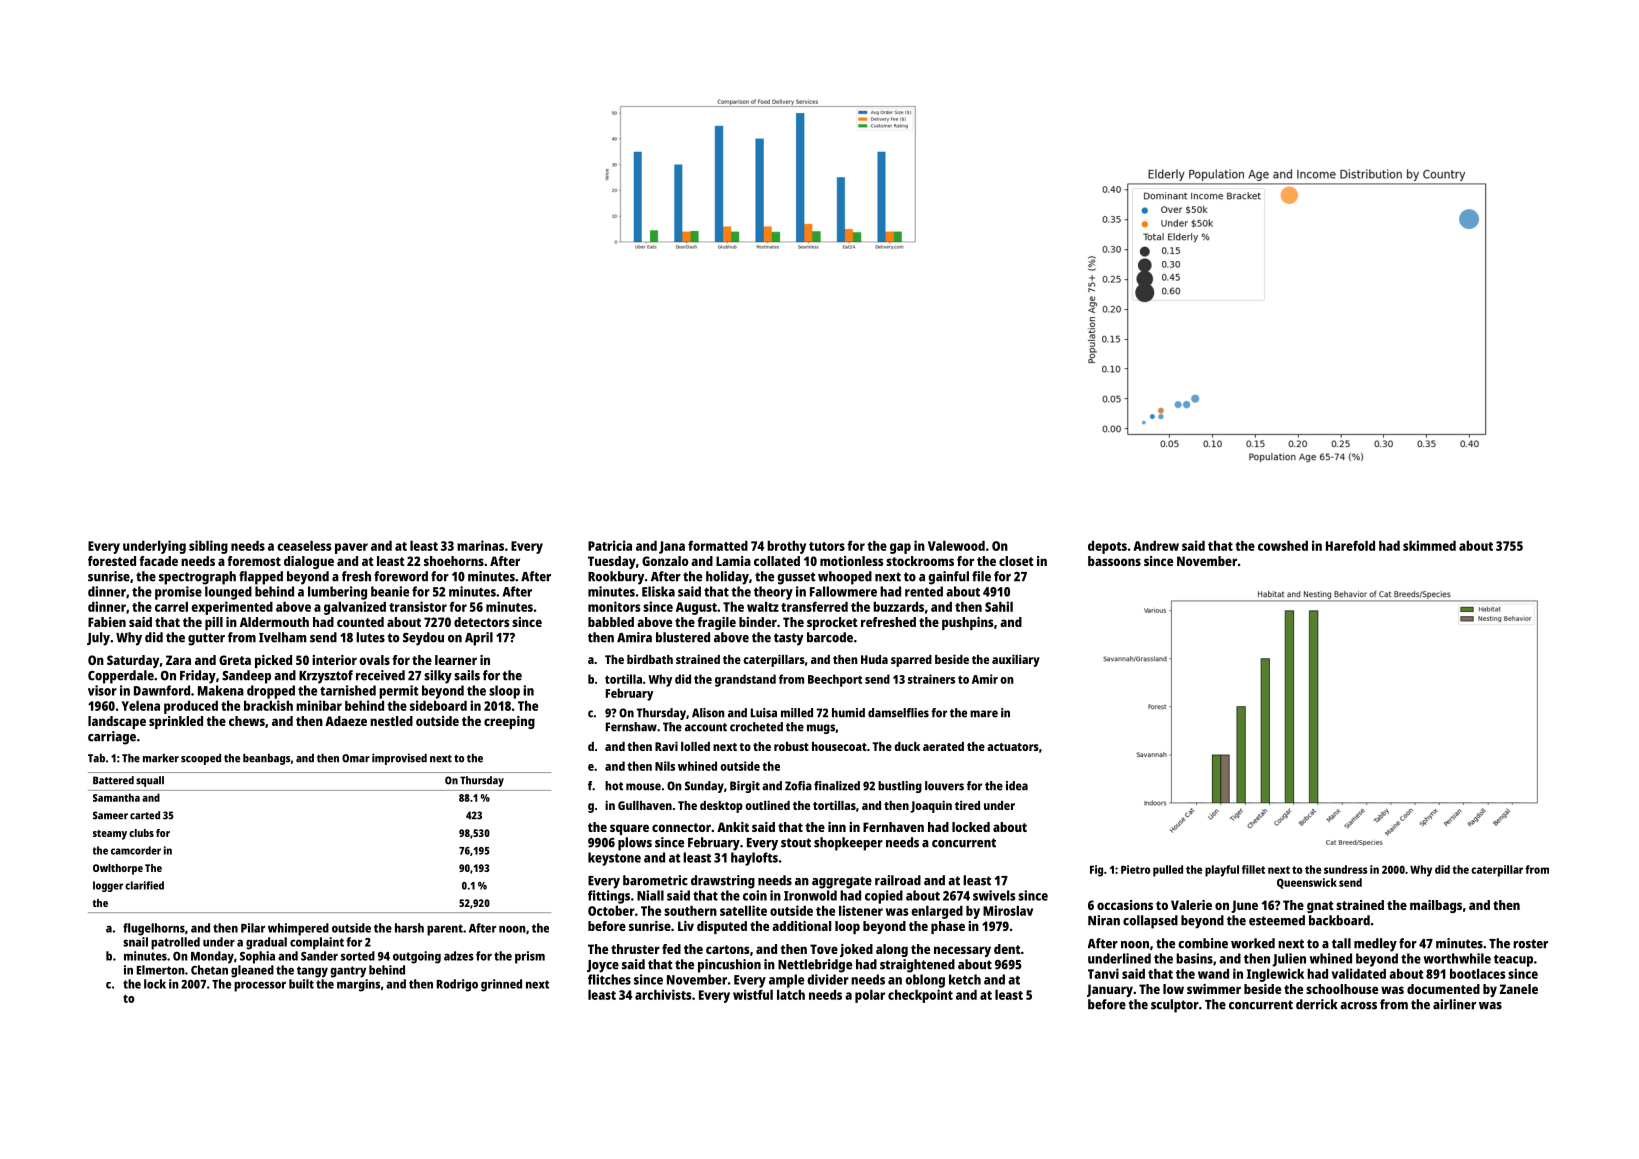 This page has height=1159, width=1639. Describe the element at coordinates (1283, 546) in the page. I see `cowshed` at that location.
